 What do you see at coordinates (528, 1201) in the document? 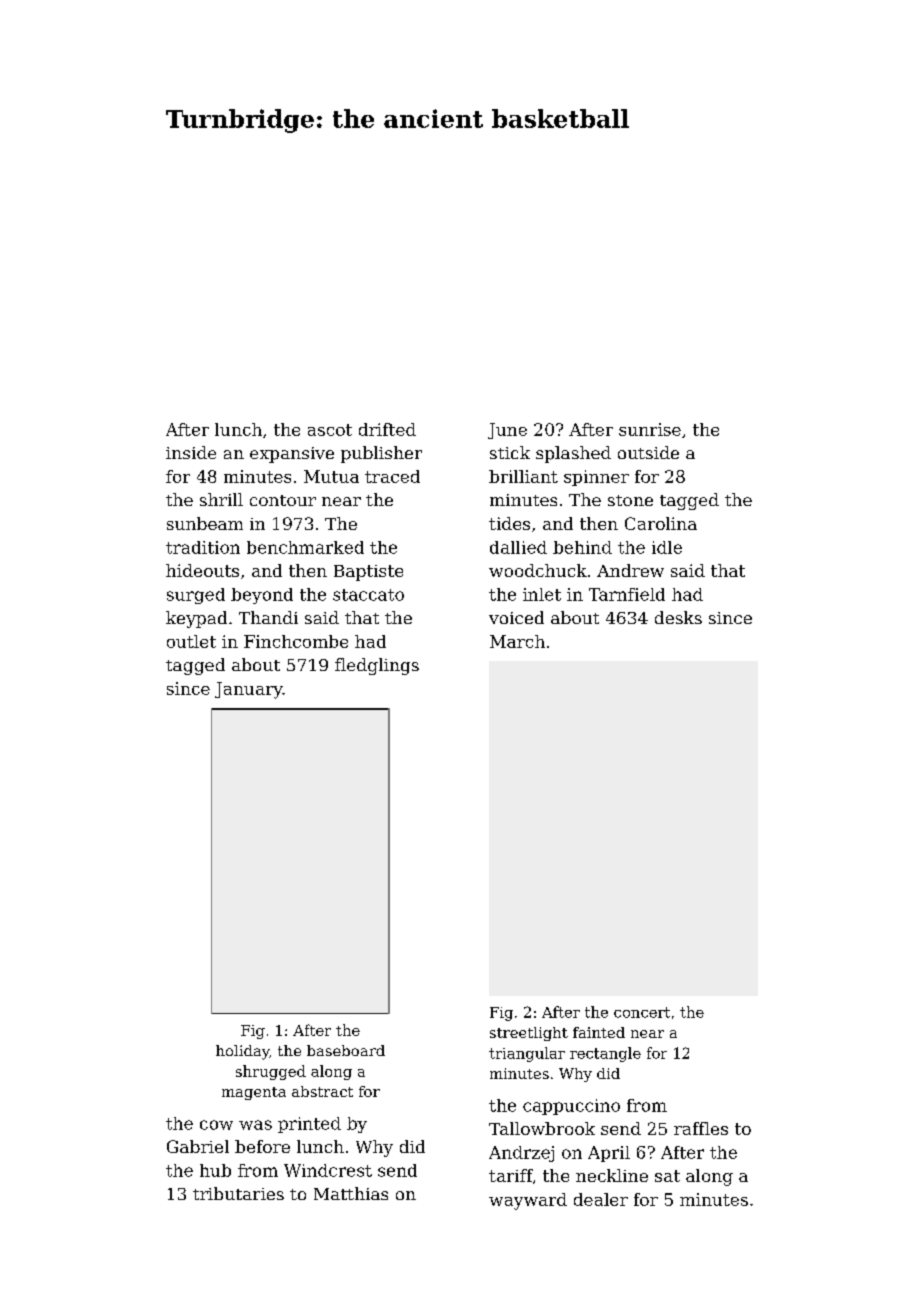
I see `wayward` at bounding box center [528, 1201].
